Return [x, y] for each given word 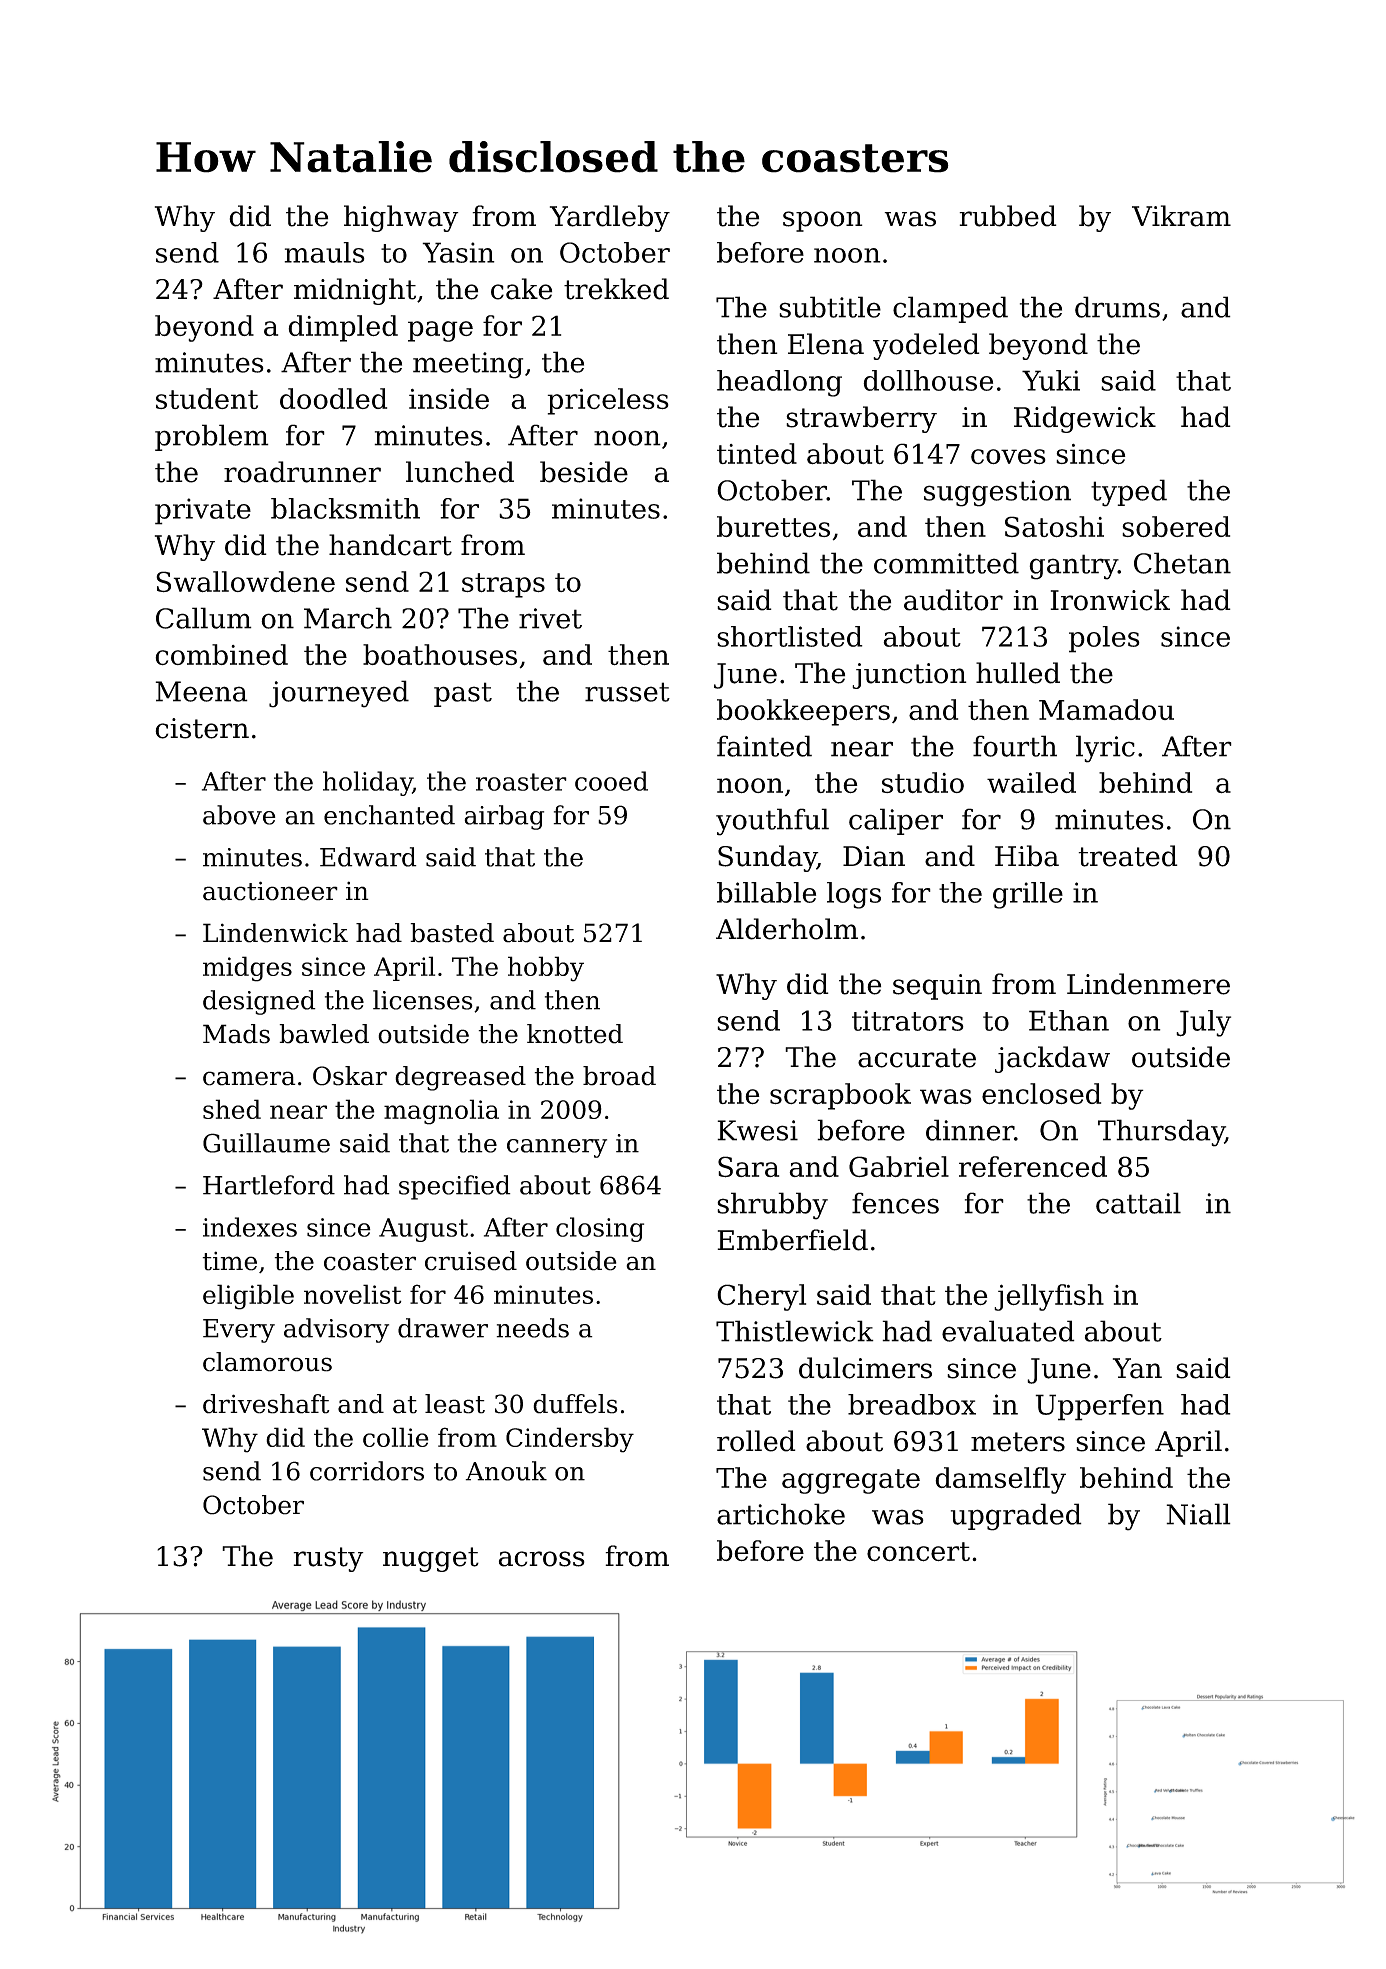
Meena [201, 691]
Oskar [350, 1076]
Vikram [1181, 216]
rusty [328, 1559]
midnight [355, 291]
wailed [1031, 782]
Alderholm [787, 929]
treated [1128, 856]
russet [627, 692]
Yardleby [610, 218]
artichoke [781, 1514]
